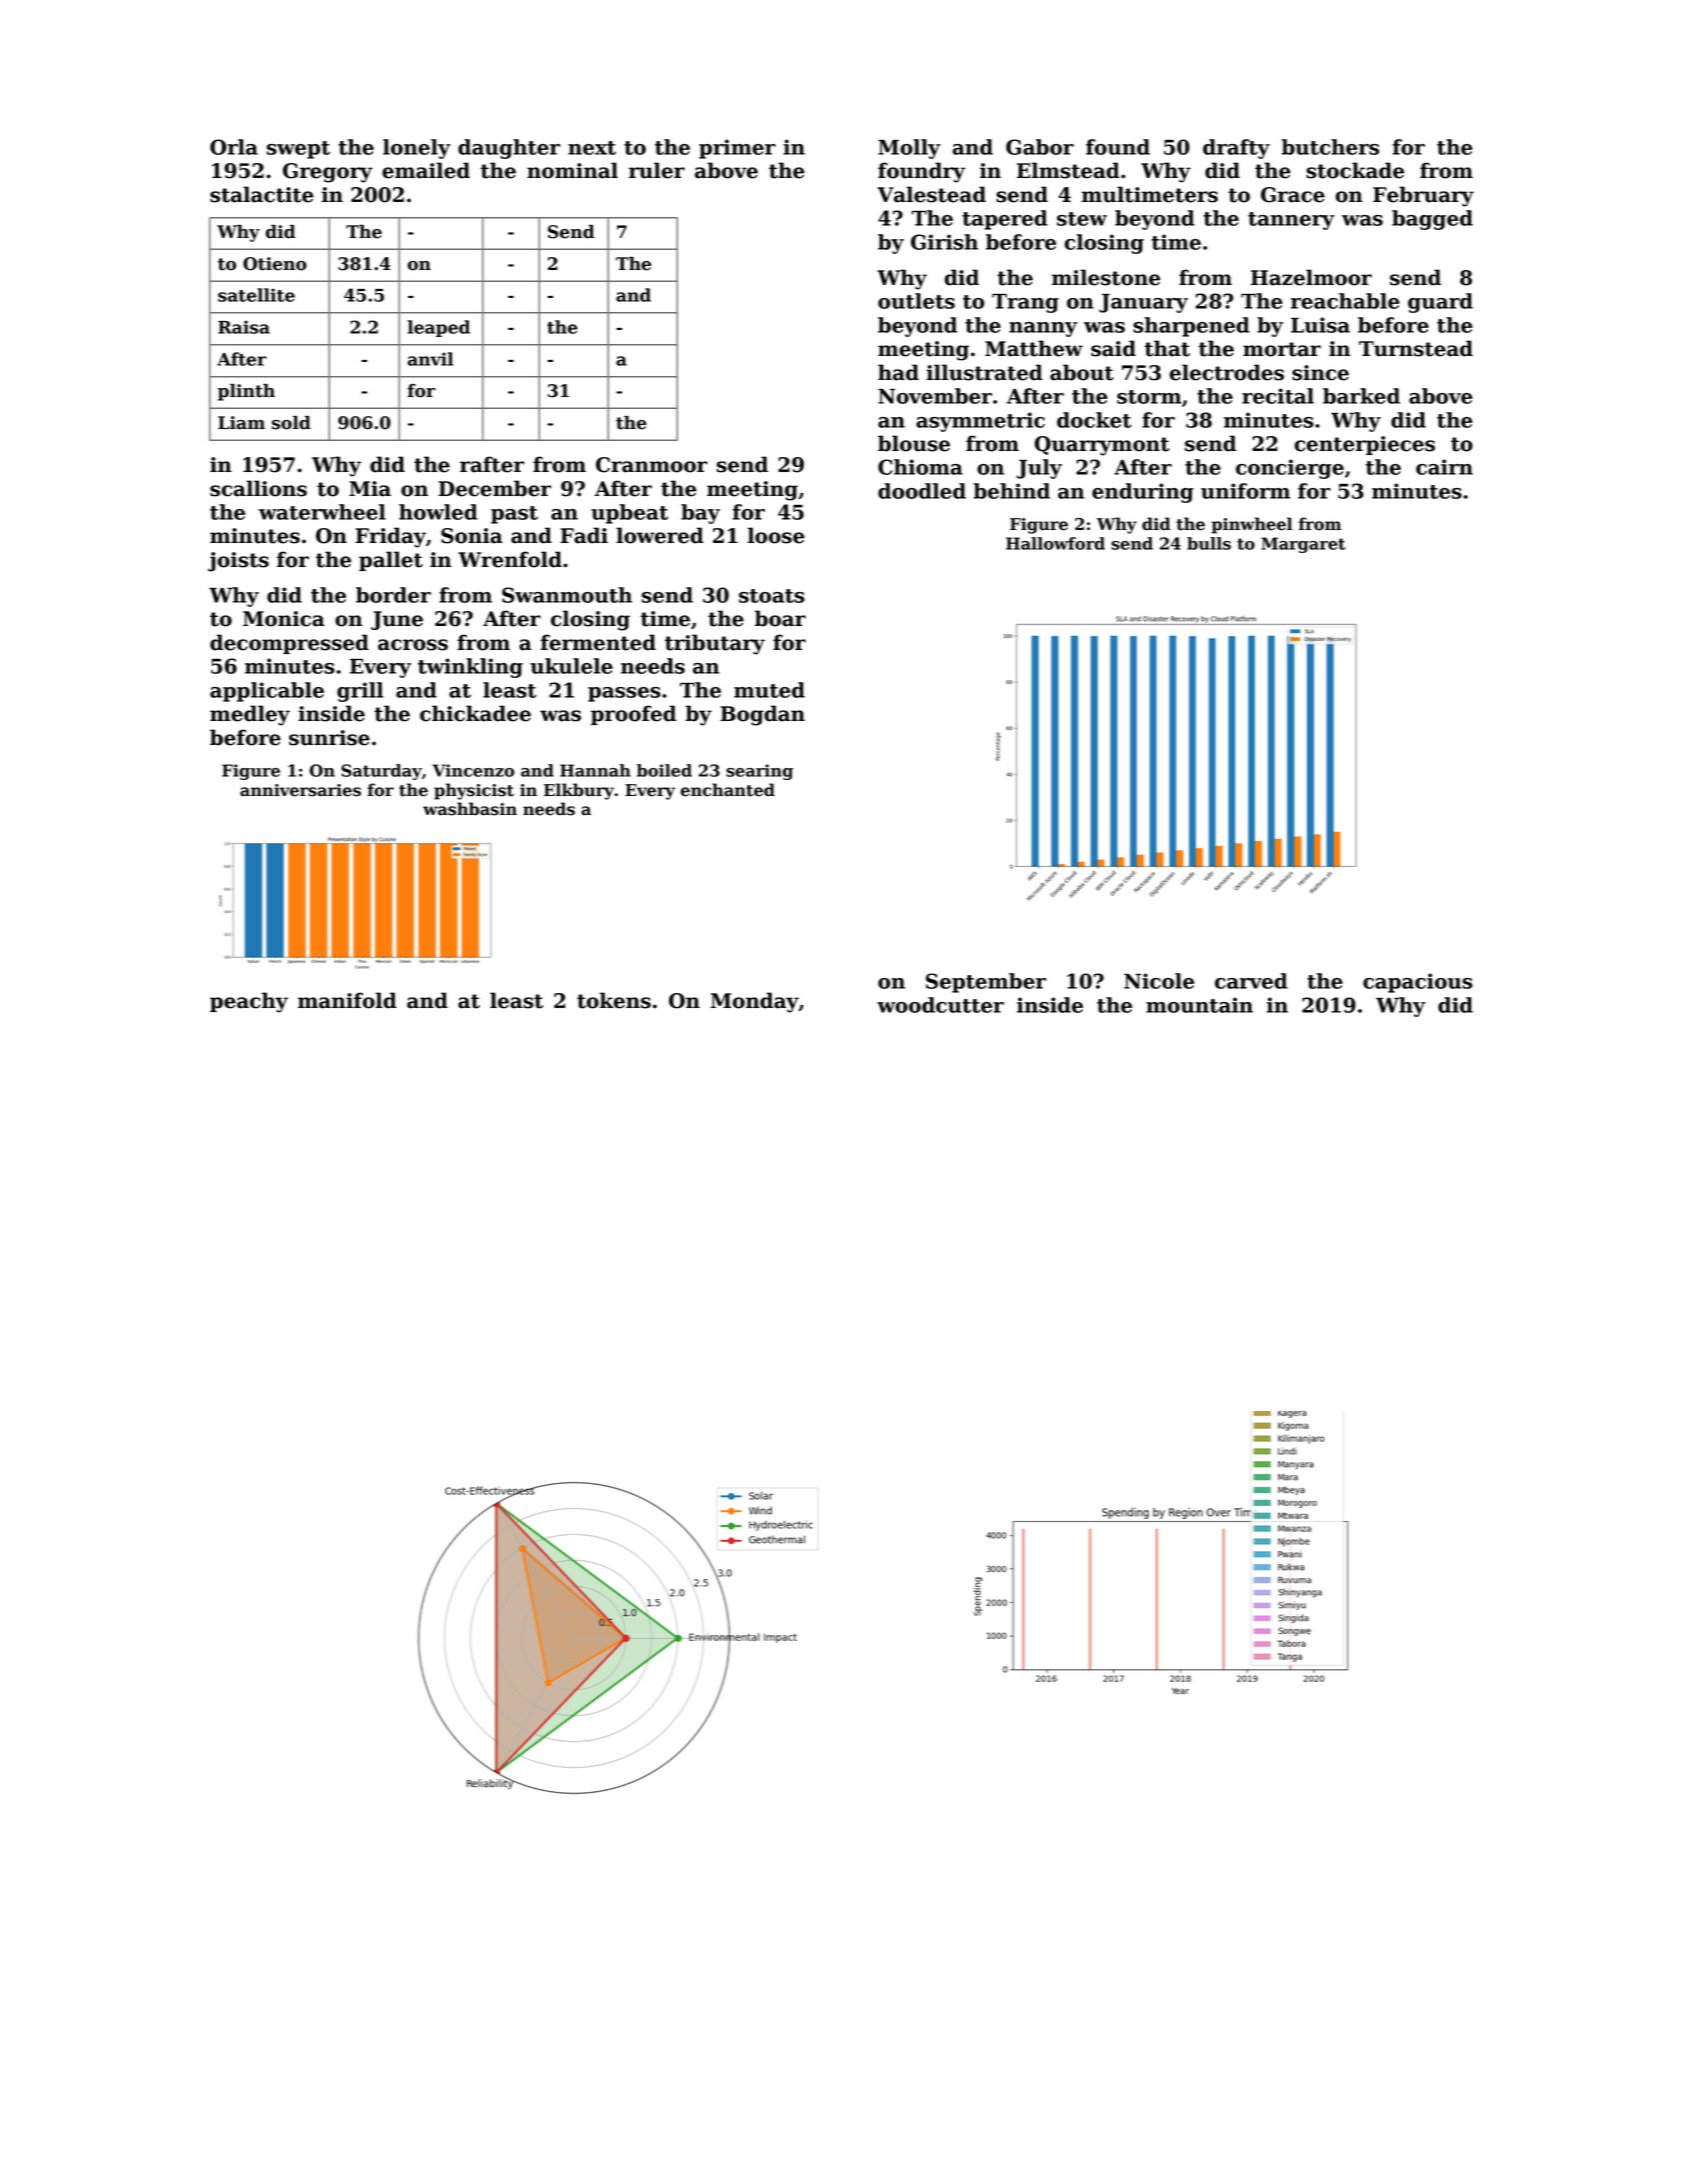  I want to click on manifold, so click(347, 1000).
